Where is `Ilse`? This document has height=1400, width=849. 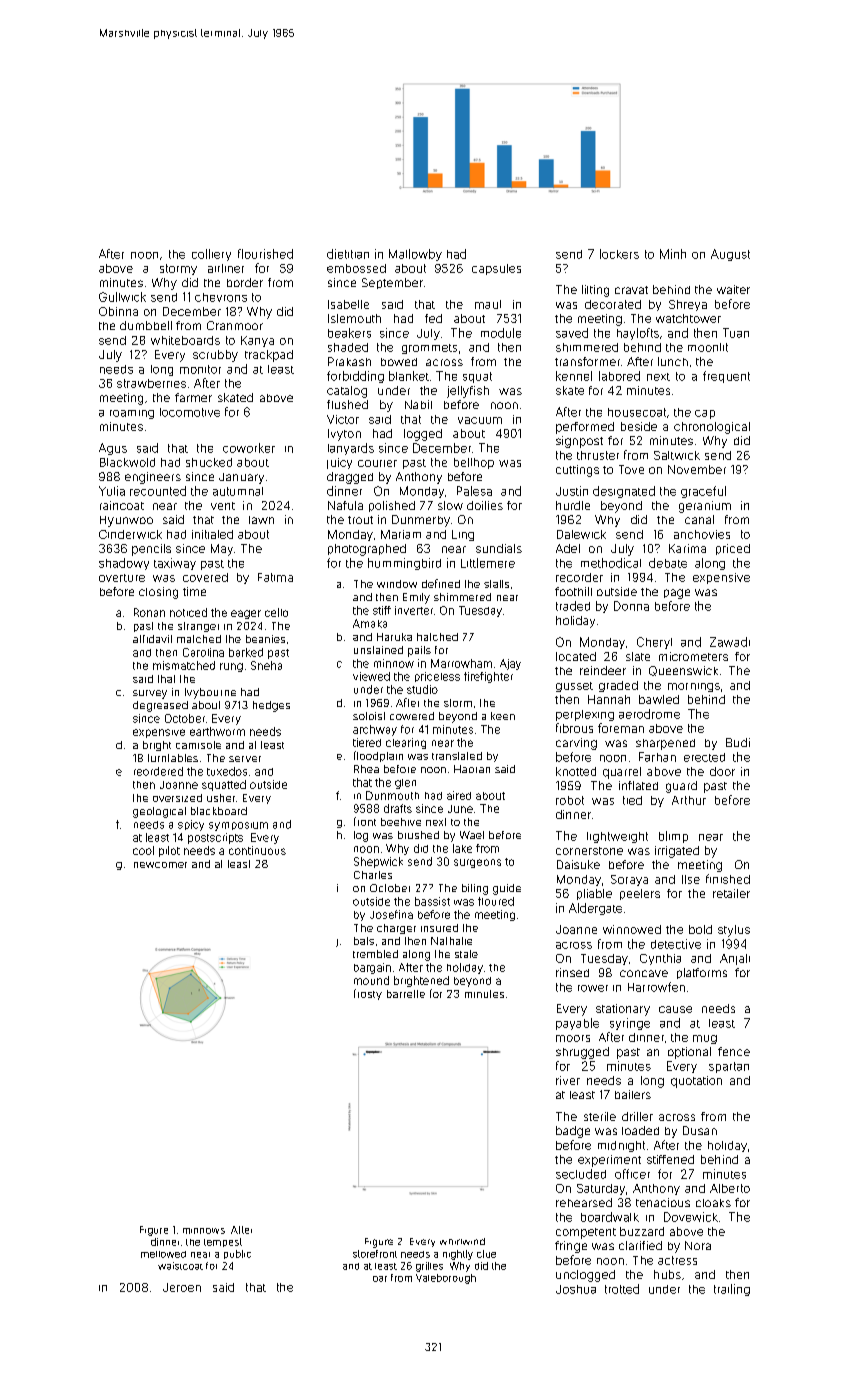 Ilse is located at coordinates (691, 879).
